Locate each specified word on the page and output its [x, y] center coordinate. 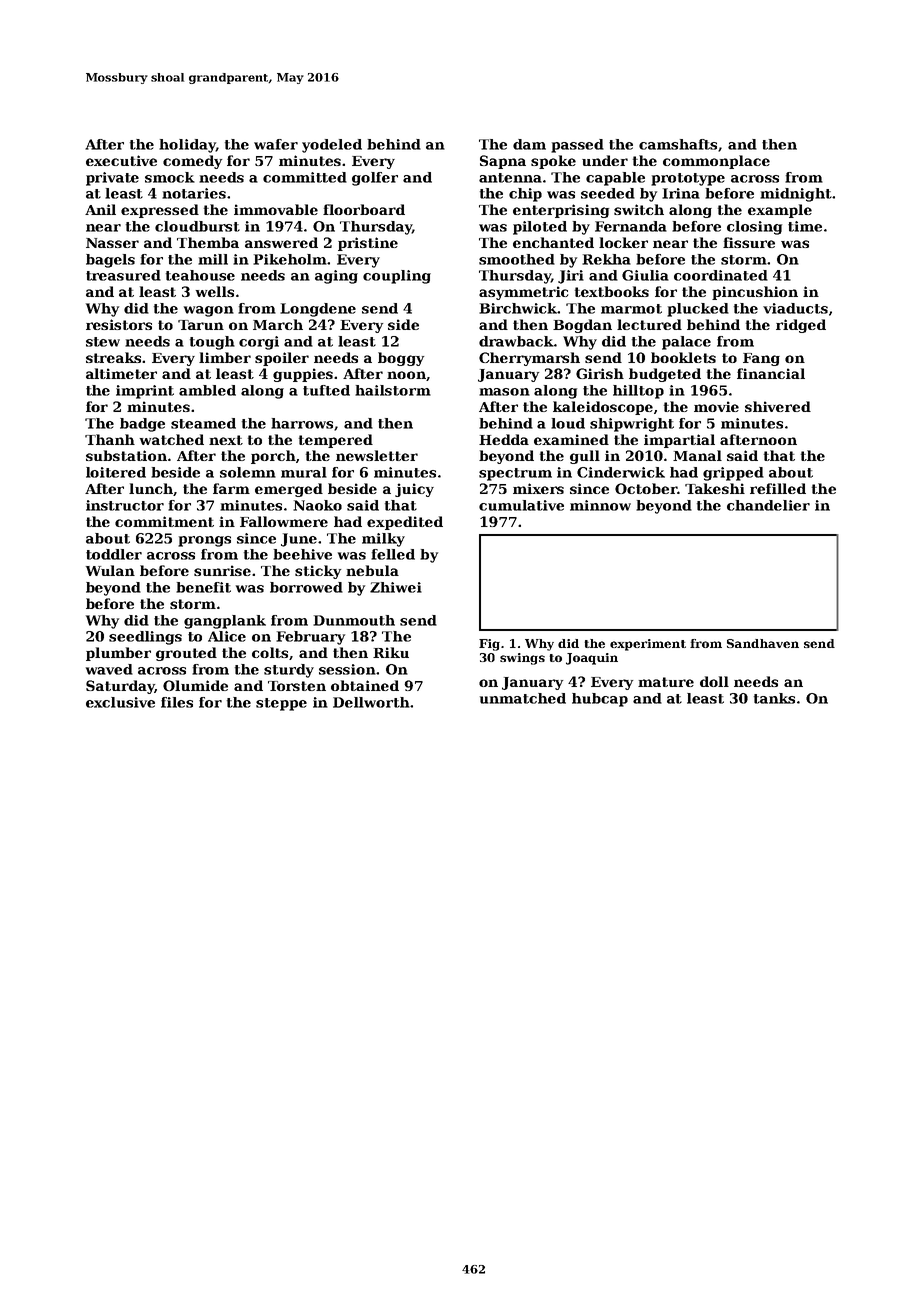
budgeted [665, 375]
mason [504, 392]
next [226, 440]
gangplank [225, 622]
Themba [208, 242]
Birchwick [518, 308]
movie [716, 406]
